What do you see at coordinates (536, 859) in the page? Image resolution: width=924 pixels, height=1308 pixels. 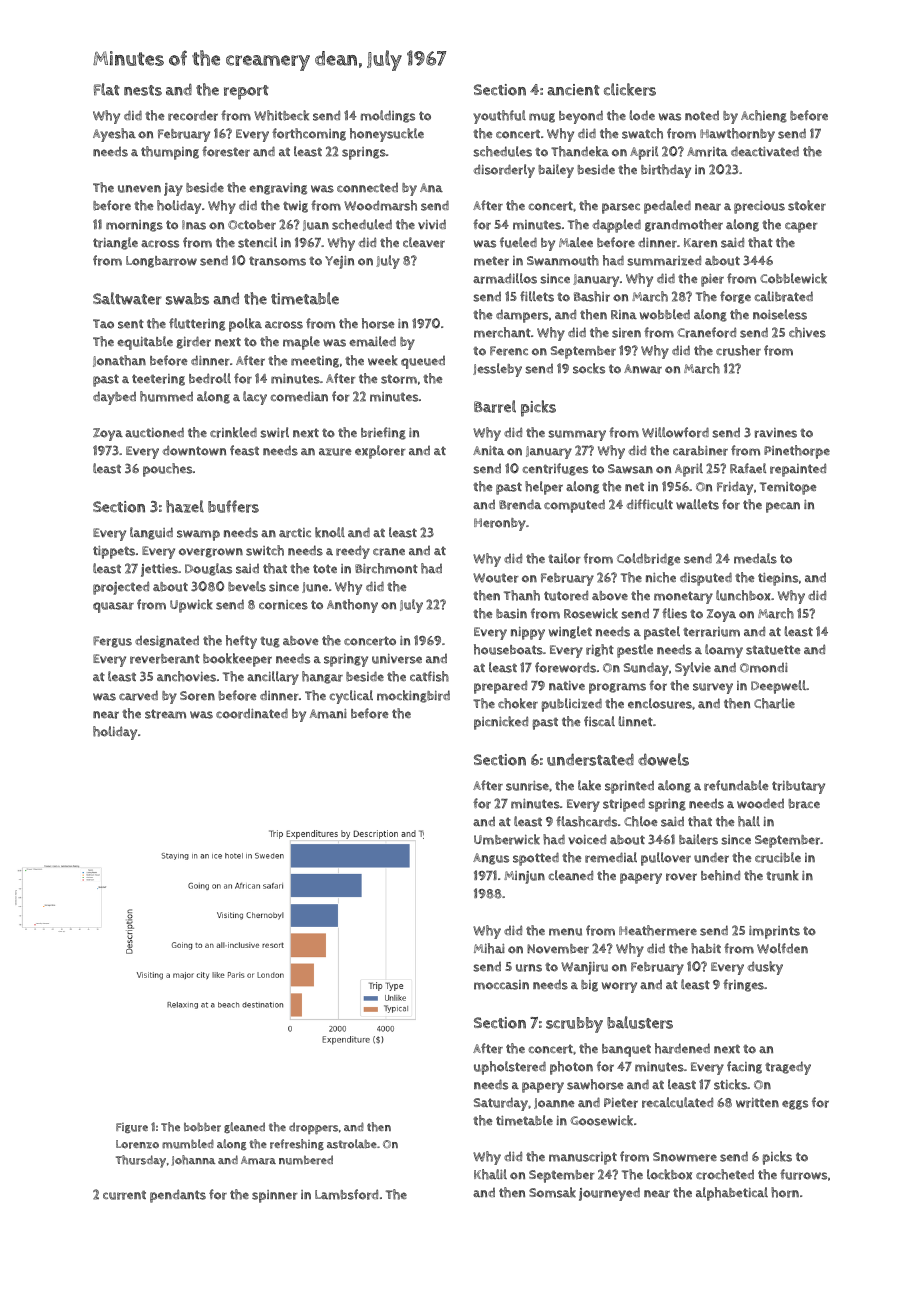 I see `spotted` at bounding box center [536, 859].
